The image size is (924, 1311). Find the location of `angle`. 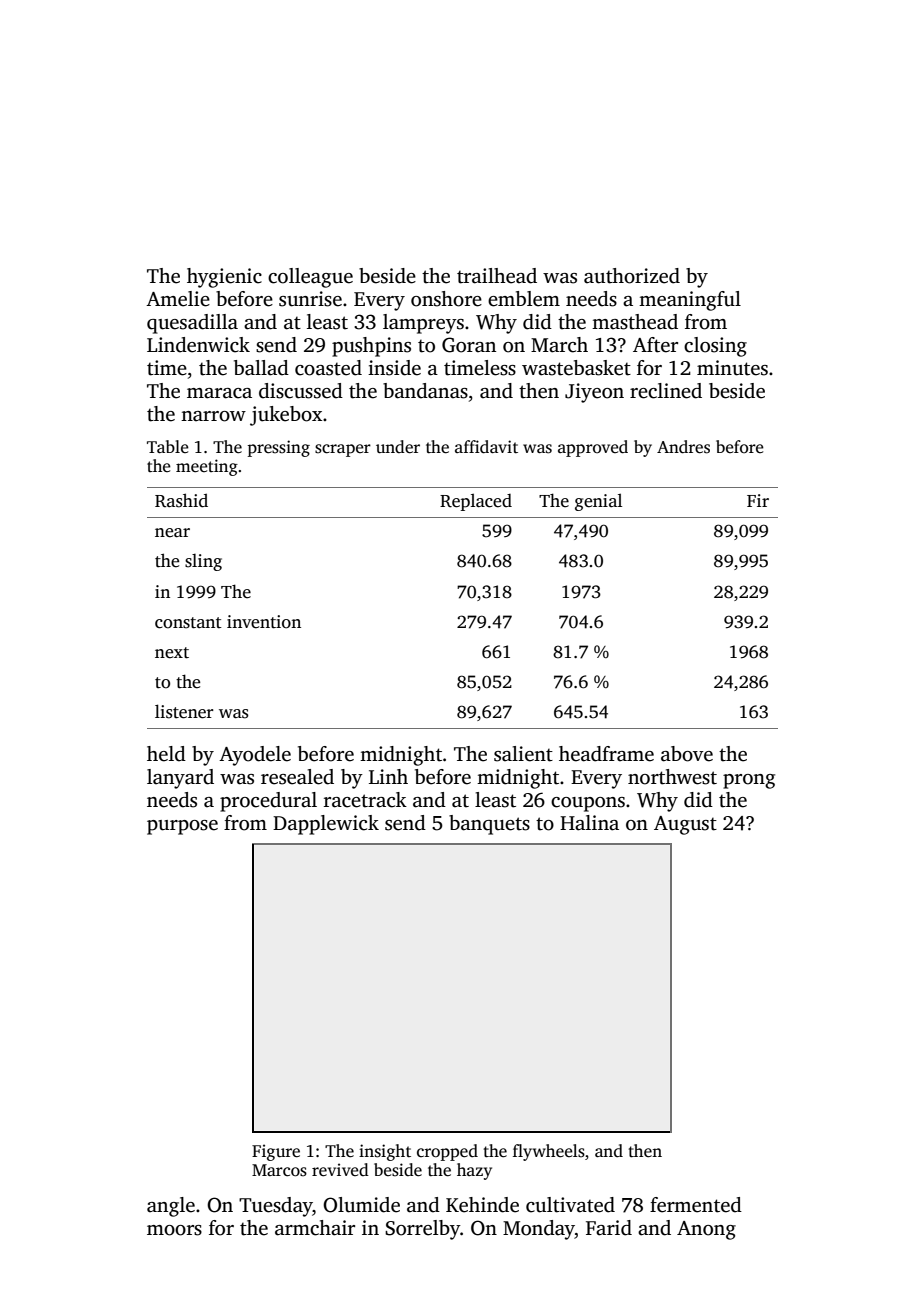

angle is located at coordinates (171, 1207).
